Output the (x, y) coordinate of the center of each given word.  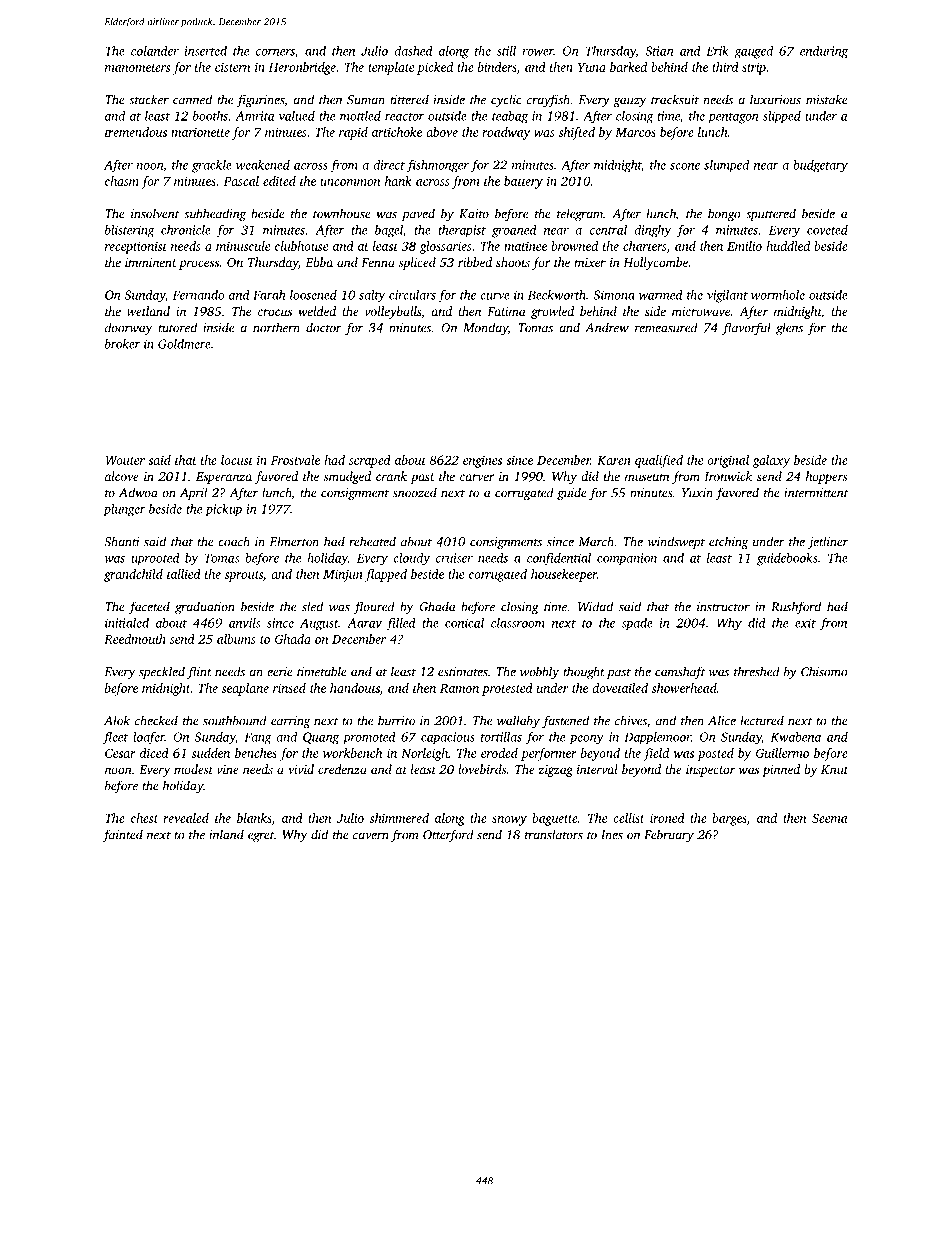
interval (597, 769)
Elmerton (294, 541)
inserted (206, 51)
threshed (757, 671)
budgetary (820, 166)
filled (401, 624)
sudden (211, 753)
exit (805, 623)
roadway (506, 133)
